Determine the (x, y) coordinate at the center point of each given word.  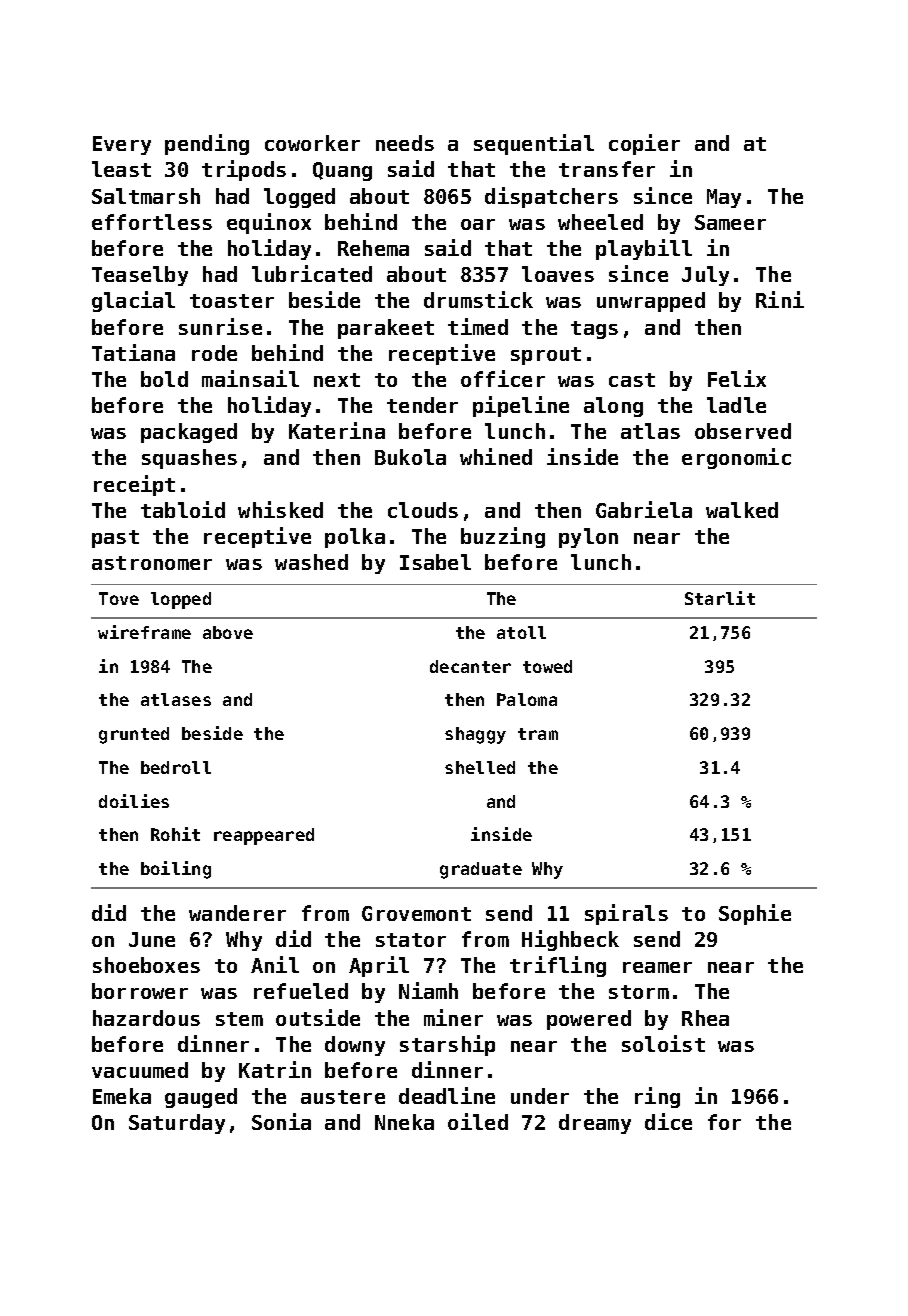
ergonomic (736, 458)
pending (207, 144)
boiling (176, 870)
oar (478, 224)
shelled (480, 767)
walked (742, 510)
